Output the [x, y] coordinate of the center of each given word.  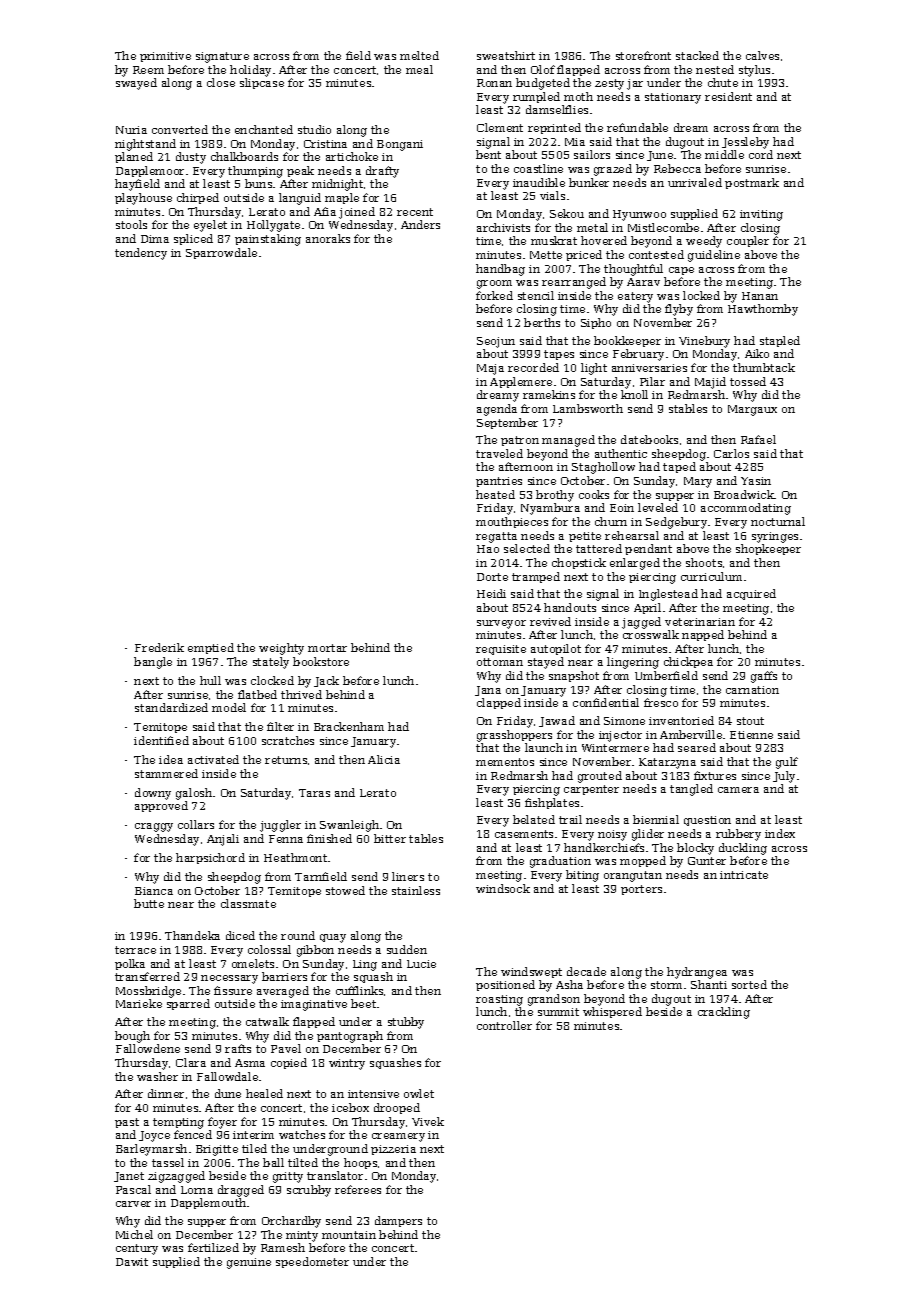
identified [161, 740]
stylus [754, 71]
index [780, 833]
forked [494, 295]
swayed [136, 84]
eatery [635, 297]
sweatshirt [506, 55]
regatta [496, 537]
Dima [155, 239]
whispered [612, 1012]
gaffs [764, 677]
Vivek [428, 1121]
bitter [390, 838]
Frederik [159, 647]
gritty [288, 1177]
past [127, 1123]
